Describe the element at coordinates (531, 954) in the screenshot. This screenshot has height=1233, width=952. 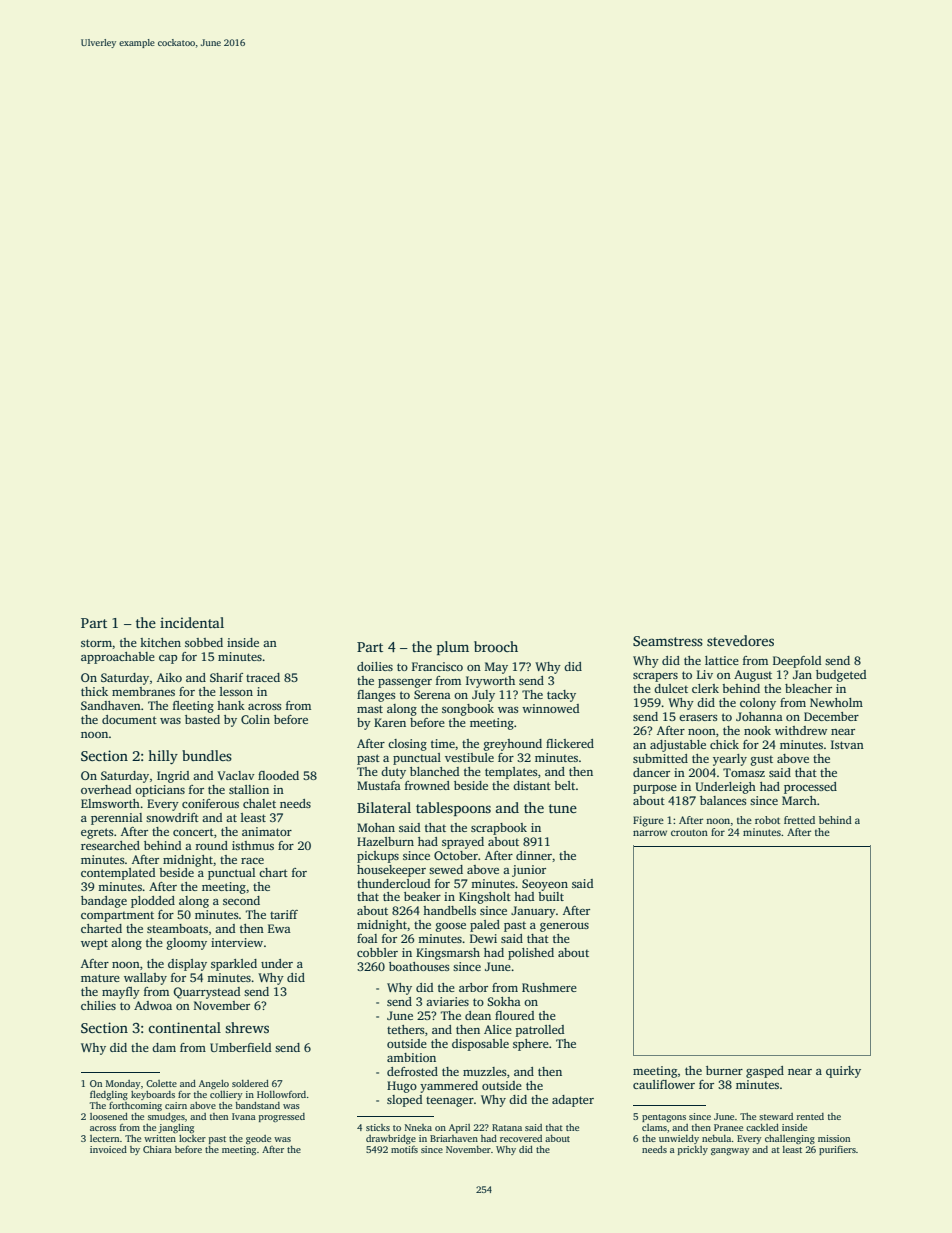
I see `polished` at that location.
